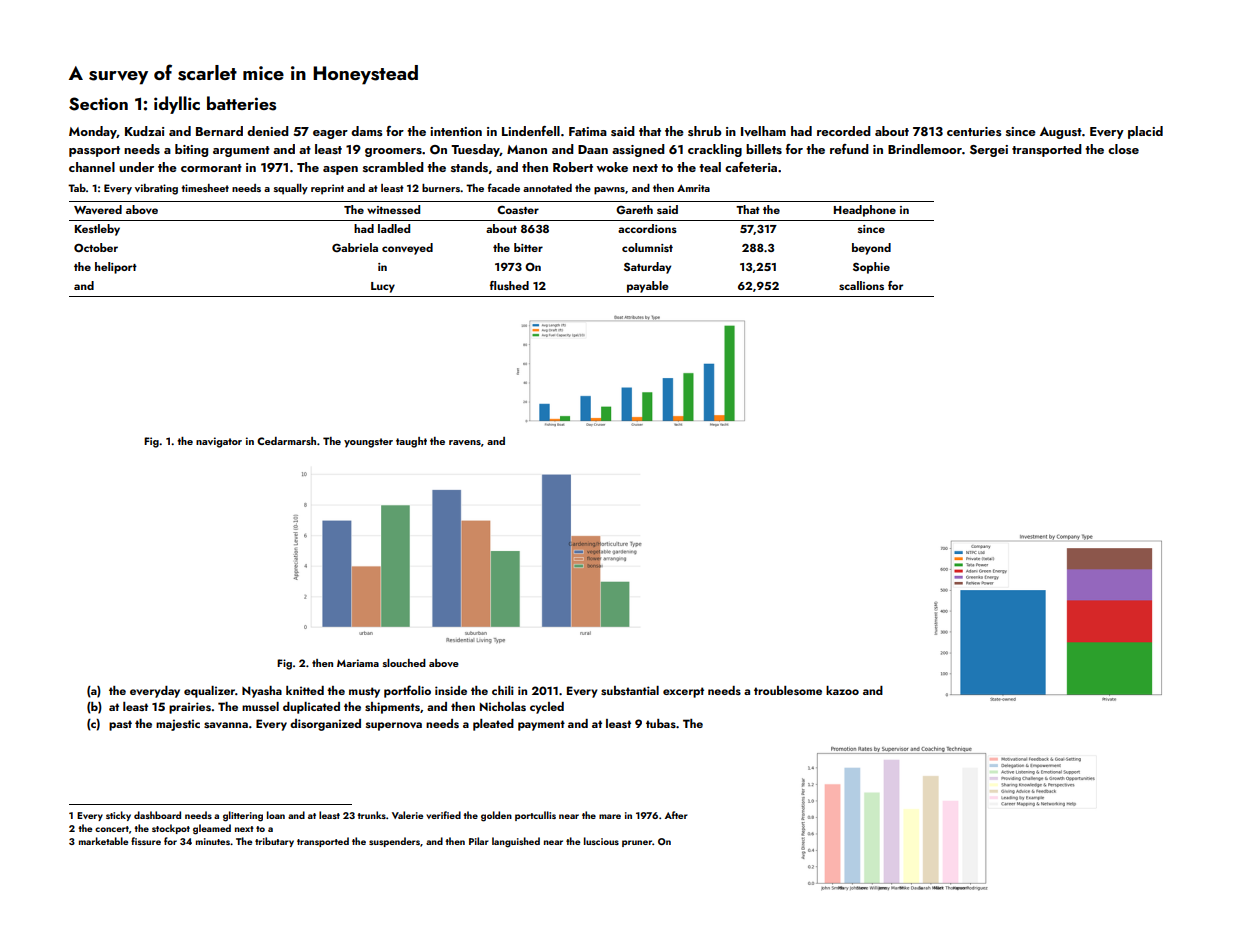 The height and width of the screenshot is (952, 1233). Describe the element at coordinates (226, 725) in the screenshot. I see `savanna` at that location.
